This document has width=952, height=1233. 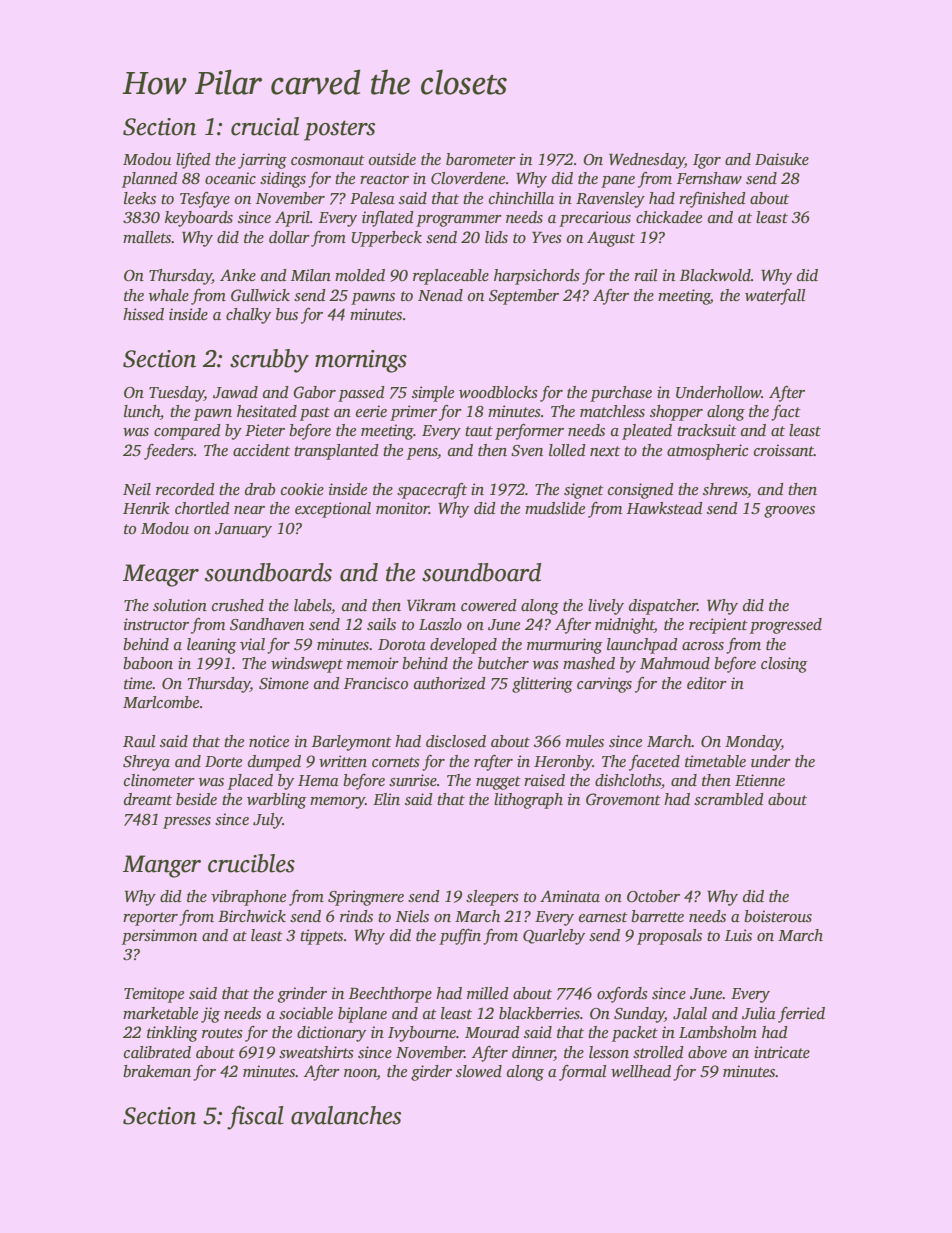 I want to click on routes, so click(x=222, y=1033).
